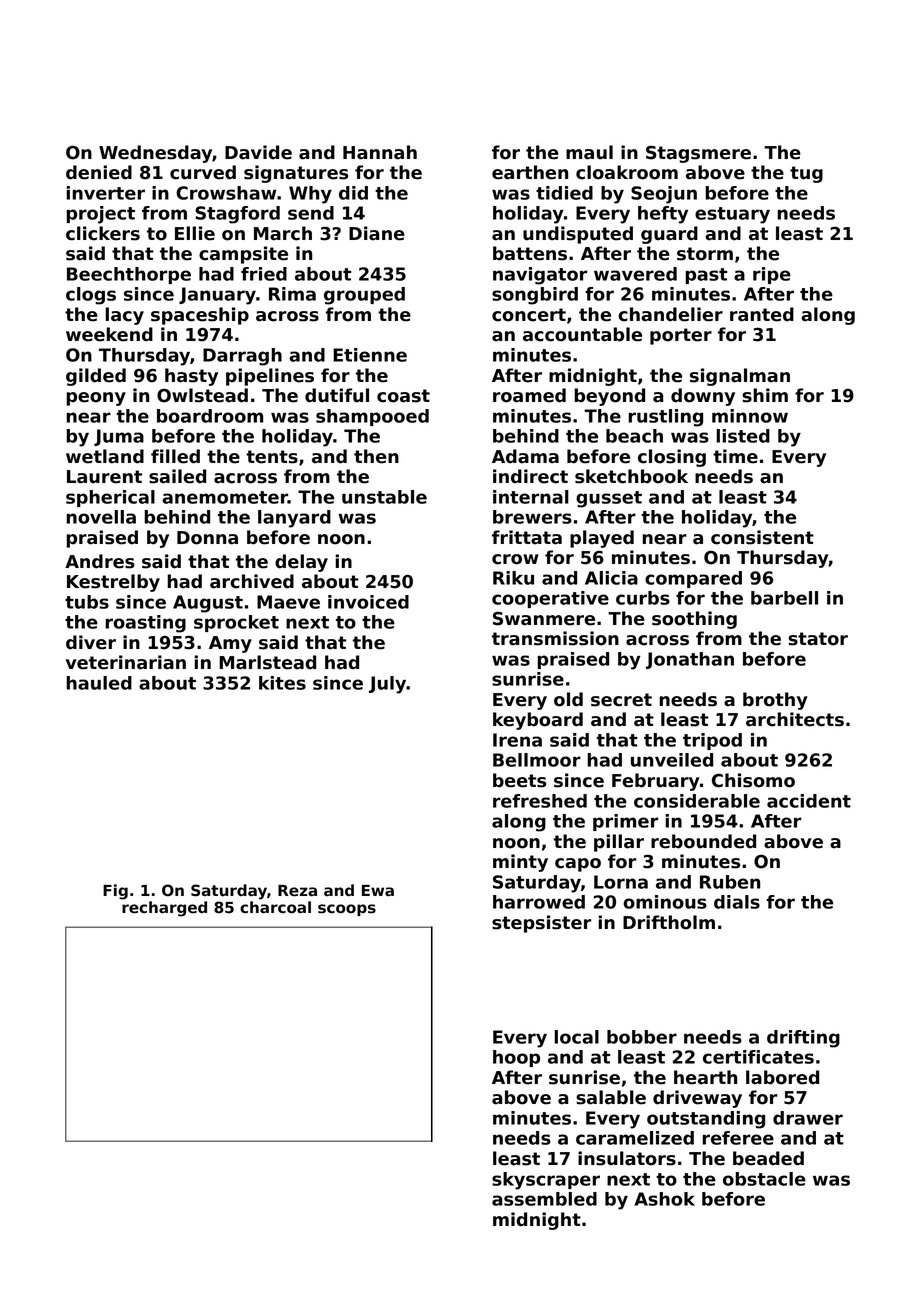 This screenshot has width=924, height=1311. Describe the element at coordinates (115, 892) in the screenshot. I see `Fig` at that location.
